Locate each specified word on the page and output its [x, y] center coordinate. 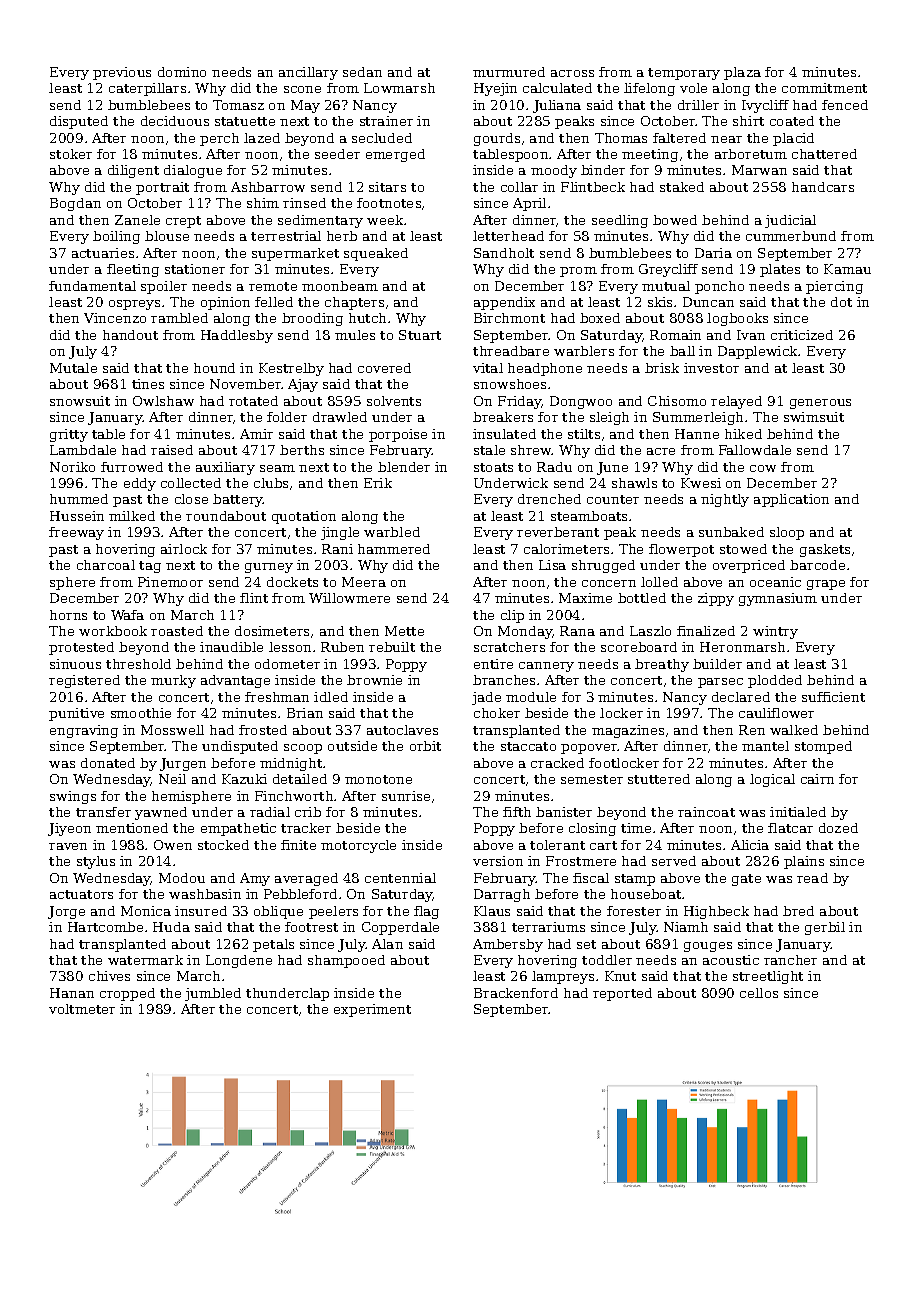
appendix [504, 303]
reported [622, 994]
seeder [337, 154]
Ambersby [508, 945]
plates [780, 270]
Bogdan [75, 204]
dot [841, 302]
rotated [253, 401]
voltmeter [82, 1009]
